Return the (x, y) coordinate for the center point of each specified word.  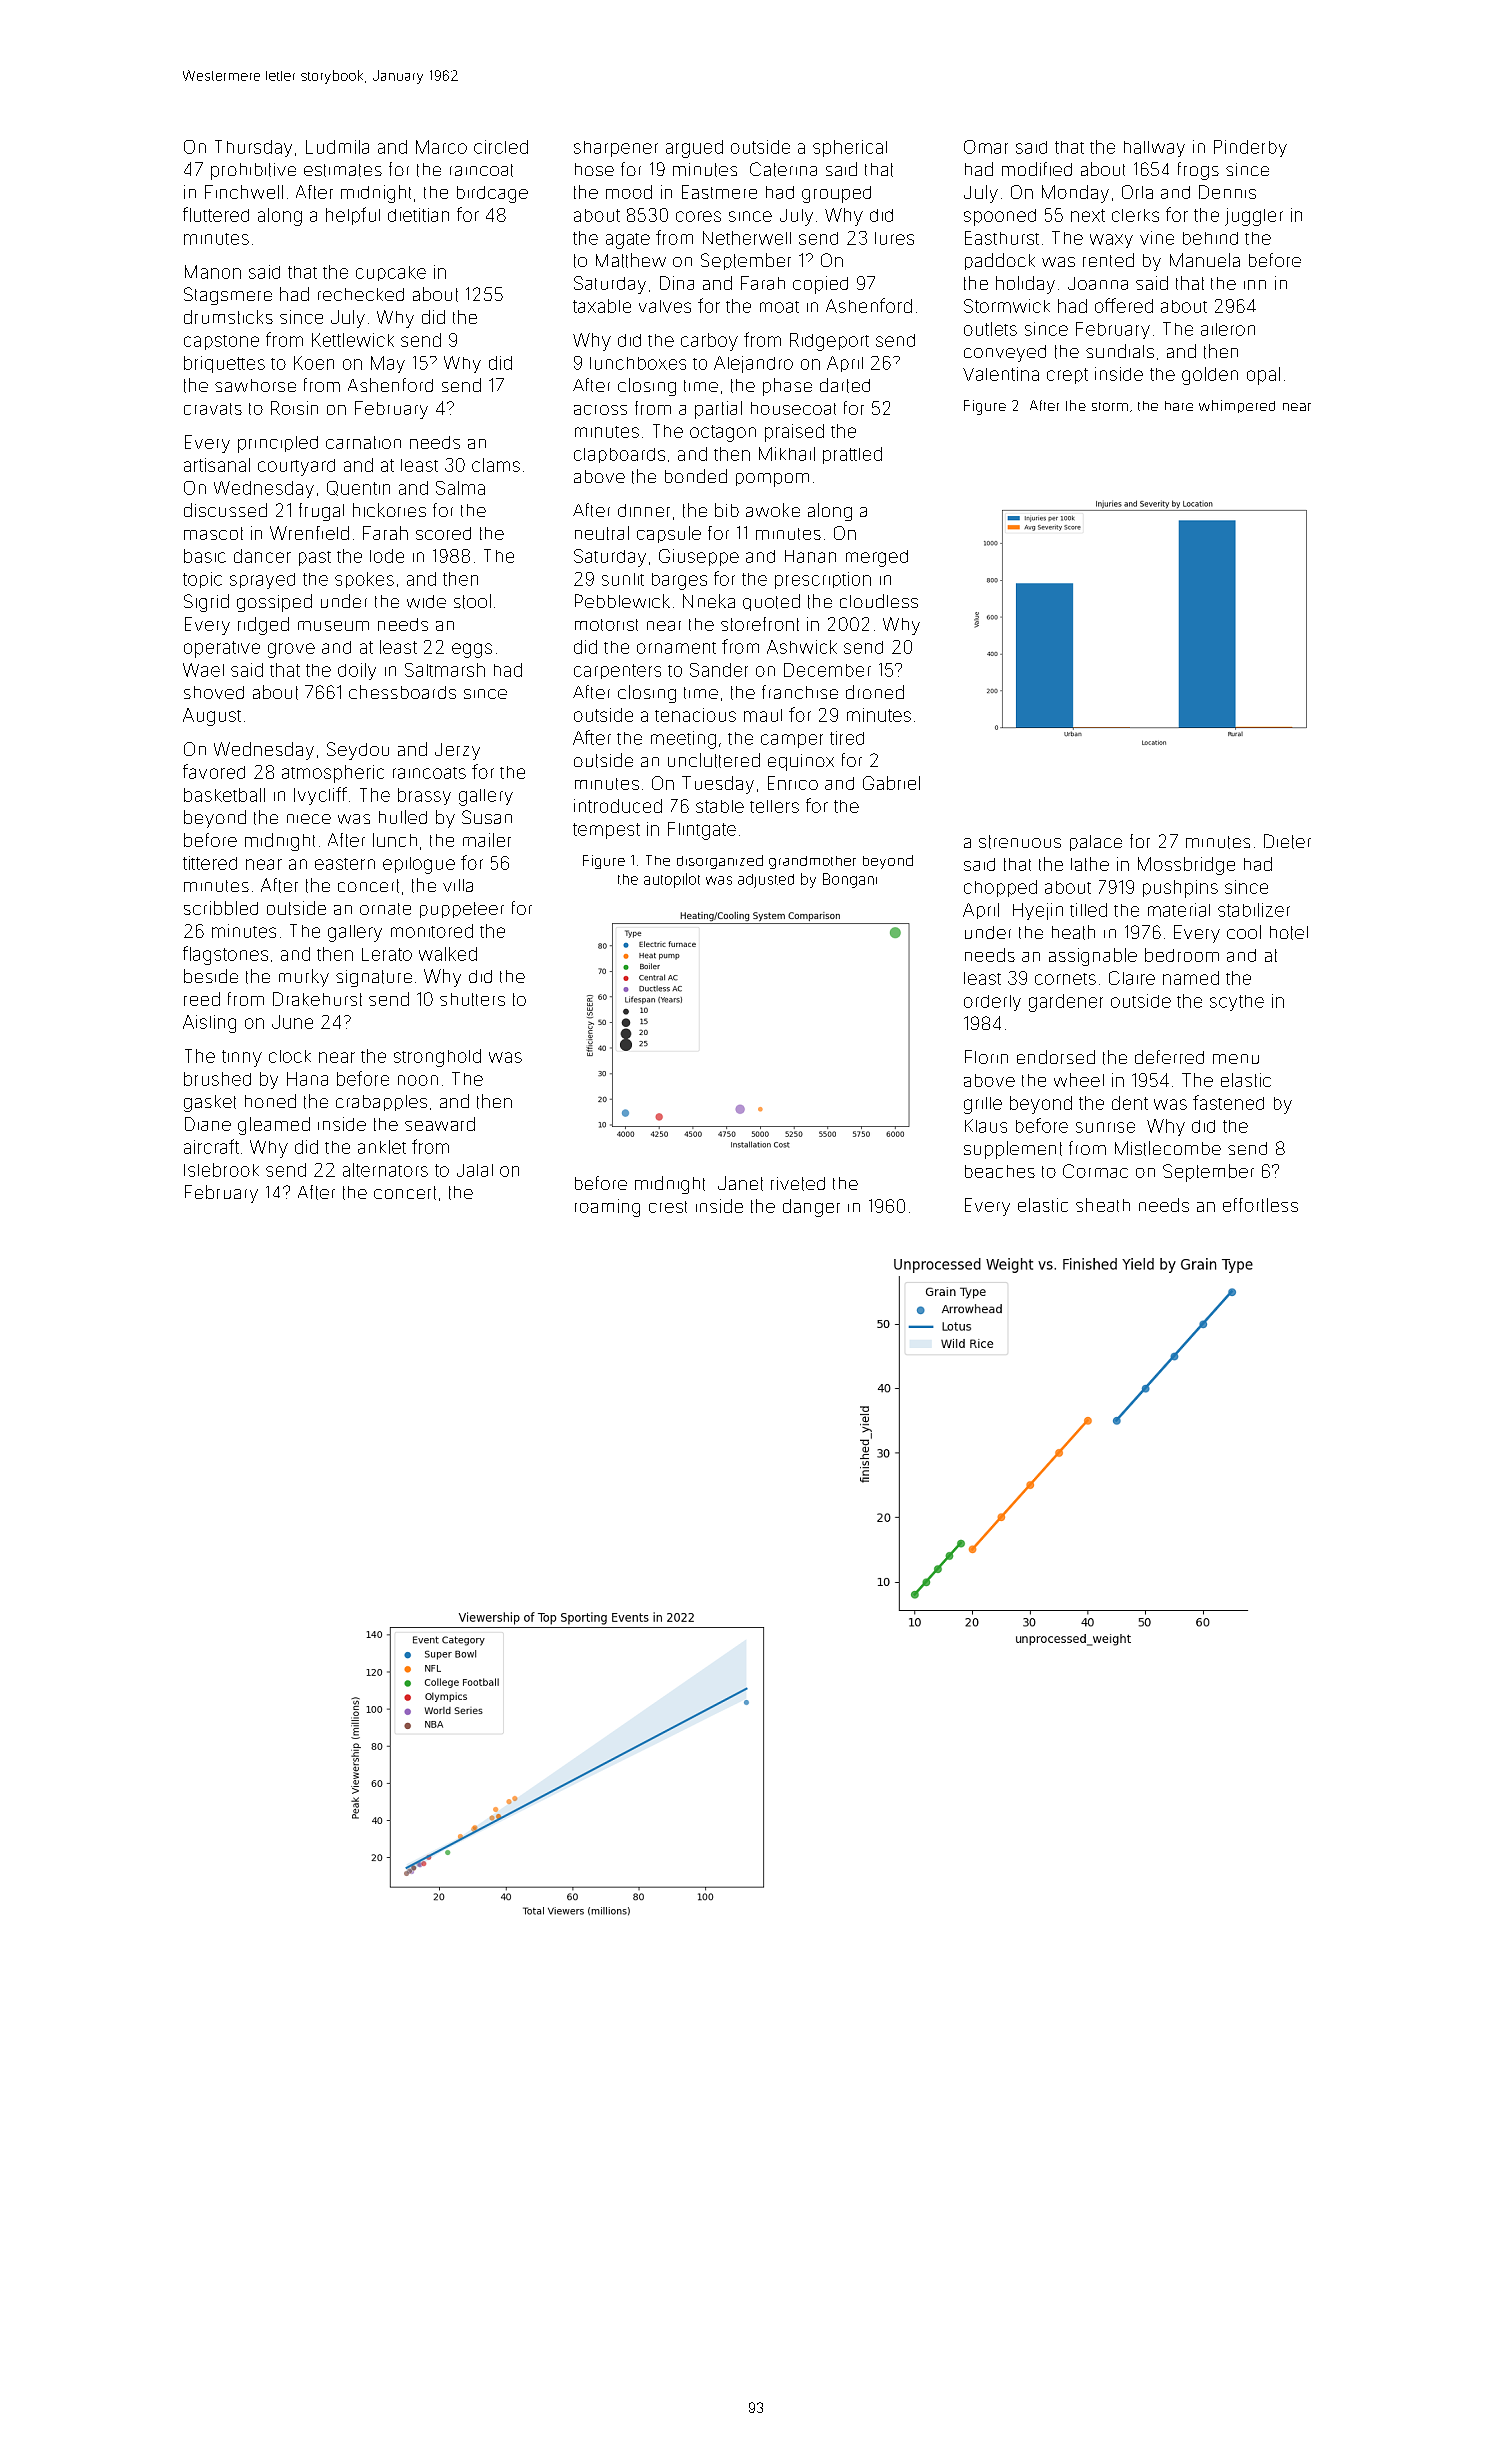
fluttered (216, 214)
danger (811, 1208)
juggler (1254, 217)
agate (628, 241)
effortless (1260, 1205)
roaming (607, 1208)
